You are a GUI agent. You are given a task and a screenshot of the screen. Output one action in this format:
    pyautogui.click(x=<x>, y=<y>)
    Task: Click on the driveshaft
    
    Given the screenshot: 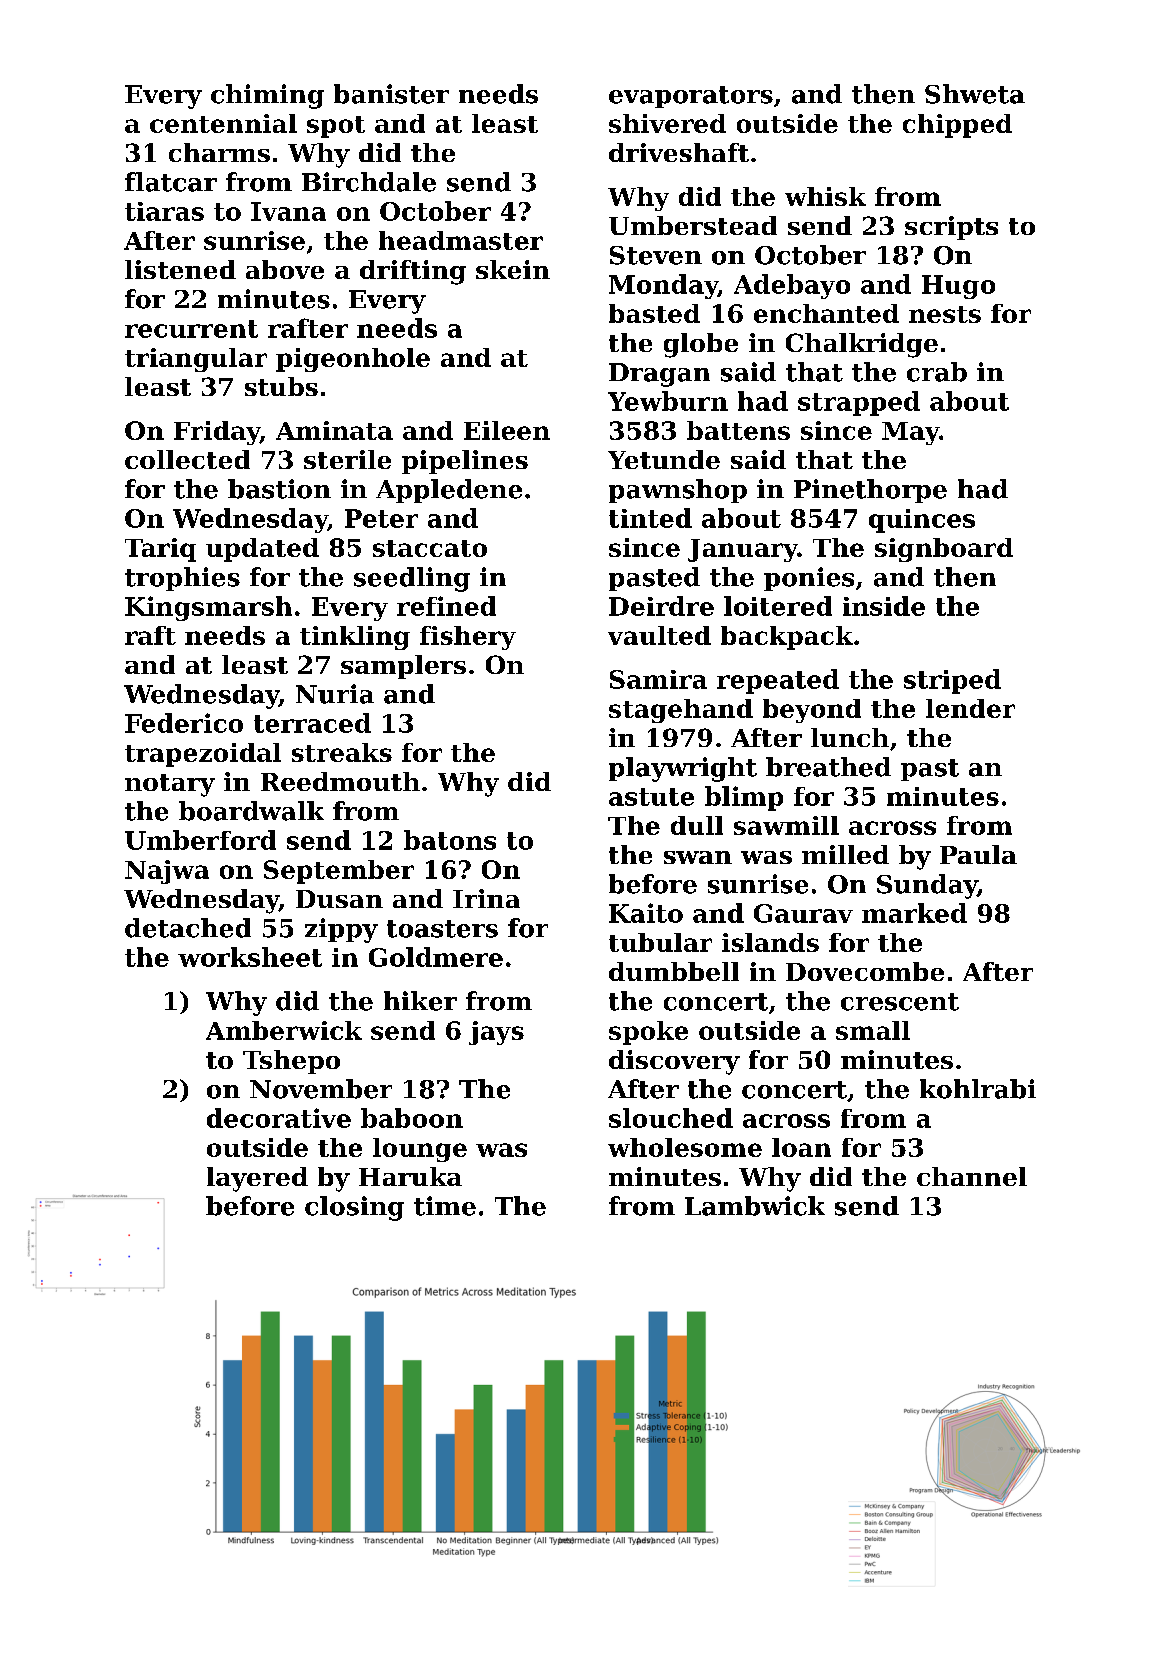 What is the action you would take?
    pyautogui.click(x=679, y=152)
